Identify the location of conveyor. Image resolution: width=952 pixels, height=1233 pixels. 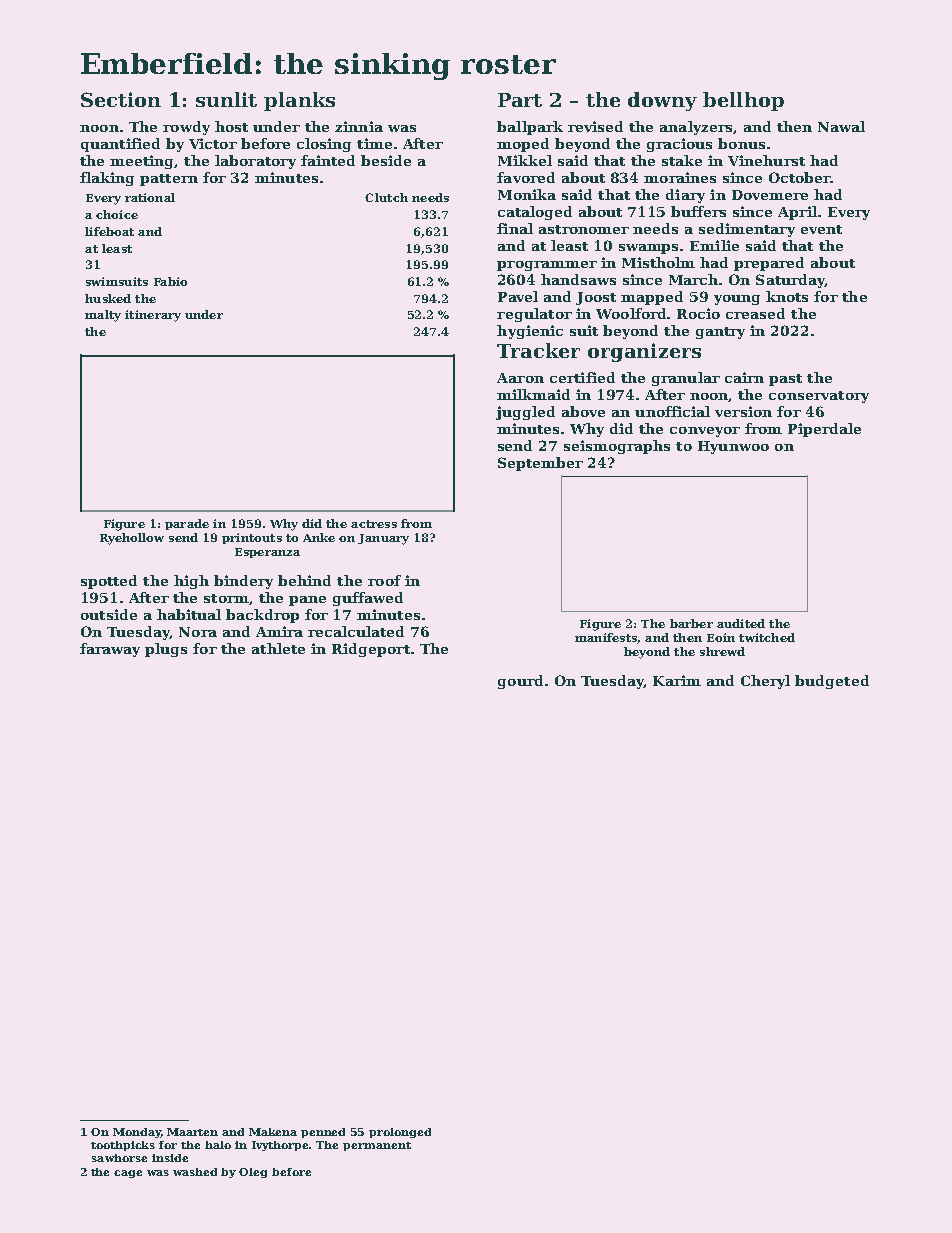
(705, 432).
